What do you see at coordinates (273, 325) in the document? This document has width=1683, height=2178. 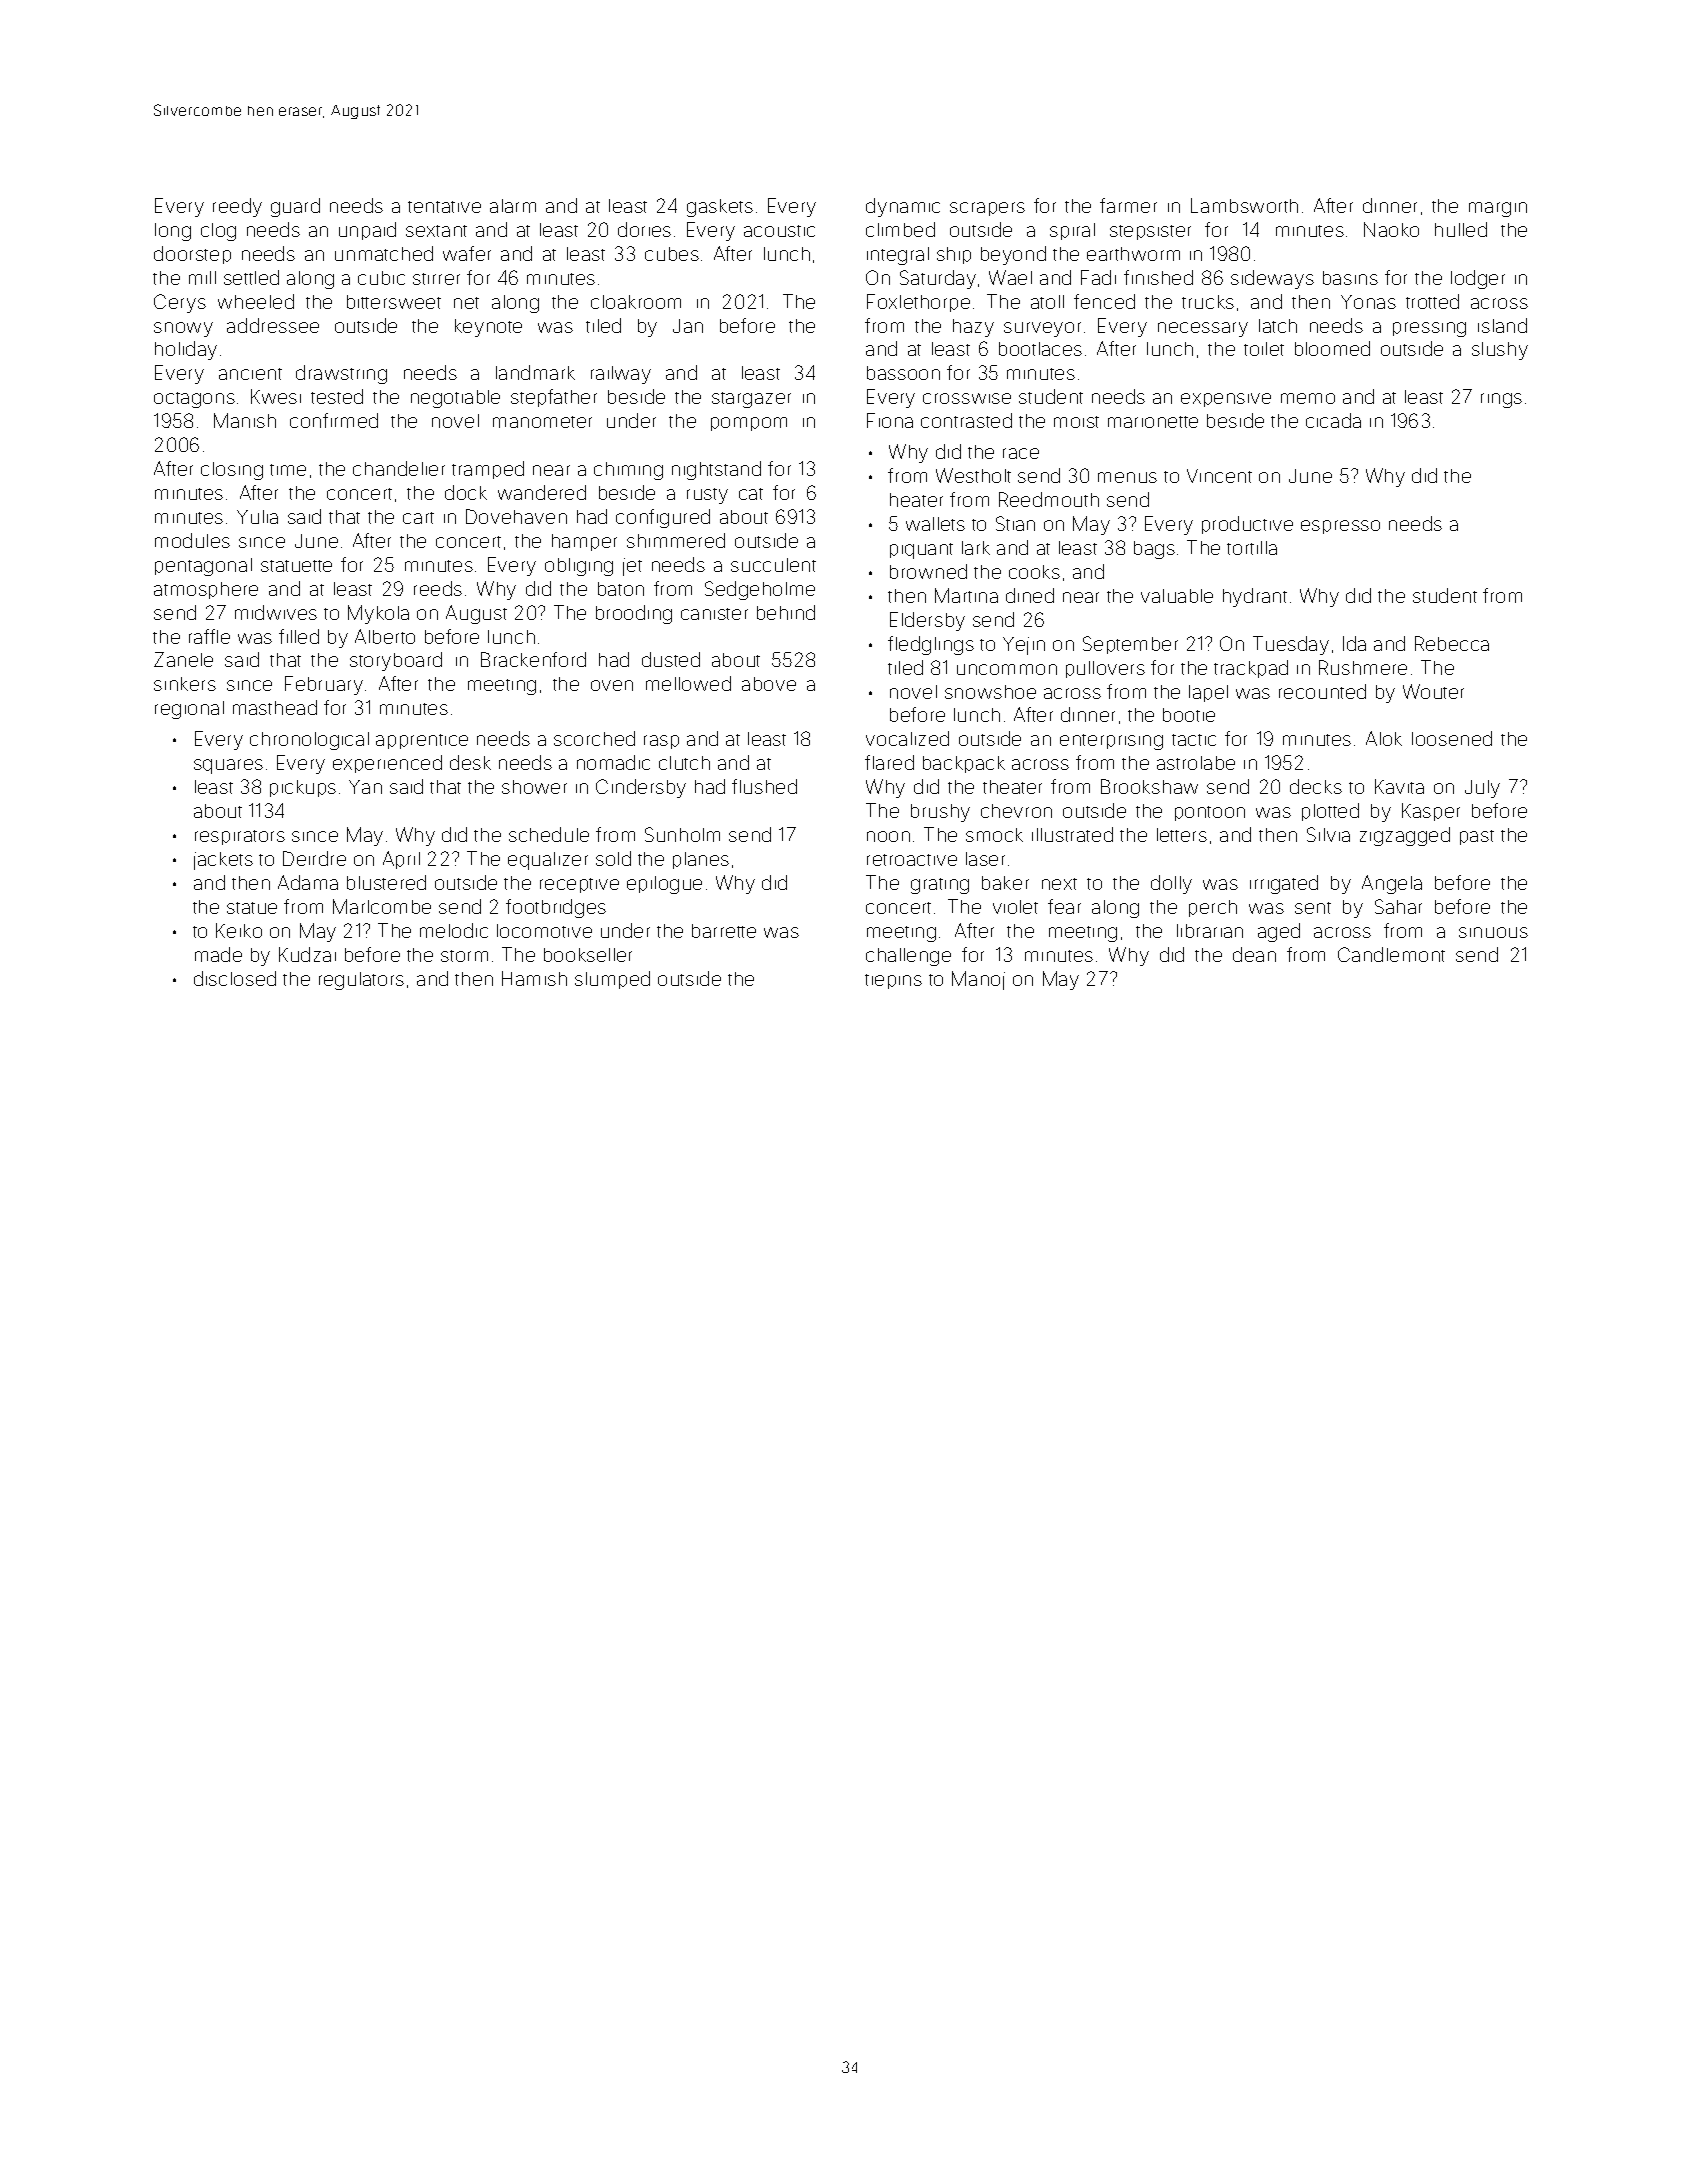 I see `addressee` at bounding box center [273, 325].
